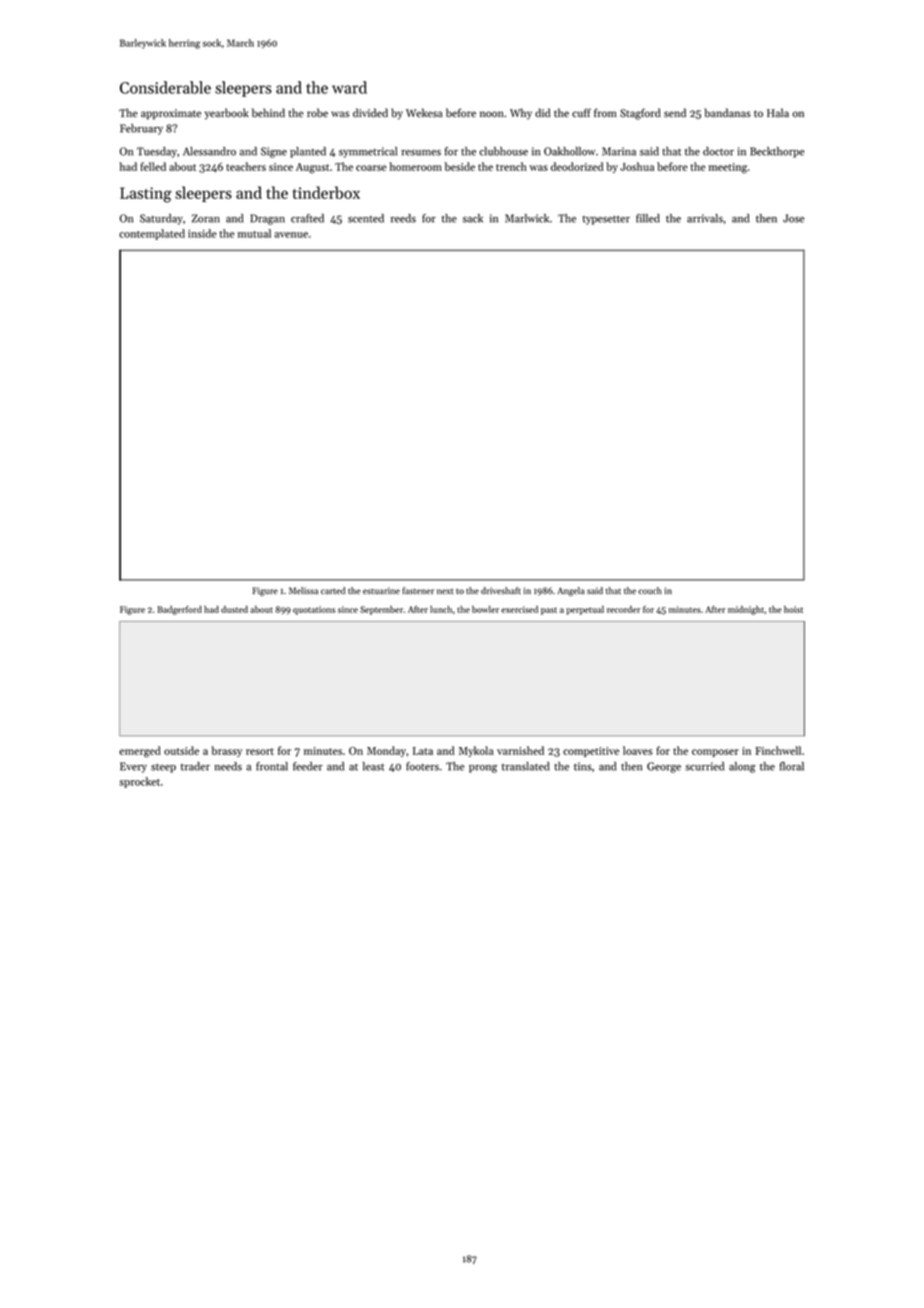  Describe the element at coordinates (521, 113) in the page. I see `Why` at that location.
